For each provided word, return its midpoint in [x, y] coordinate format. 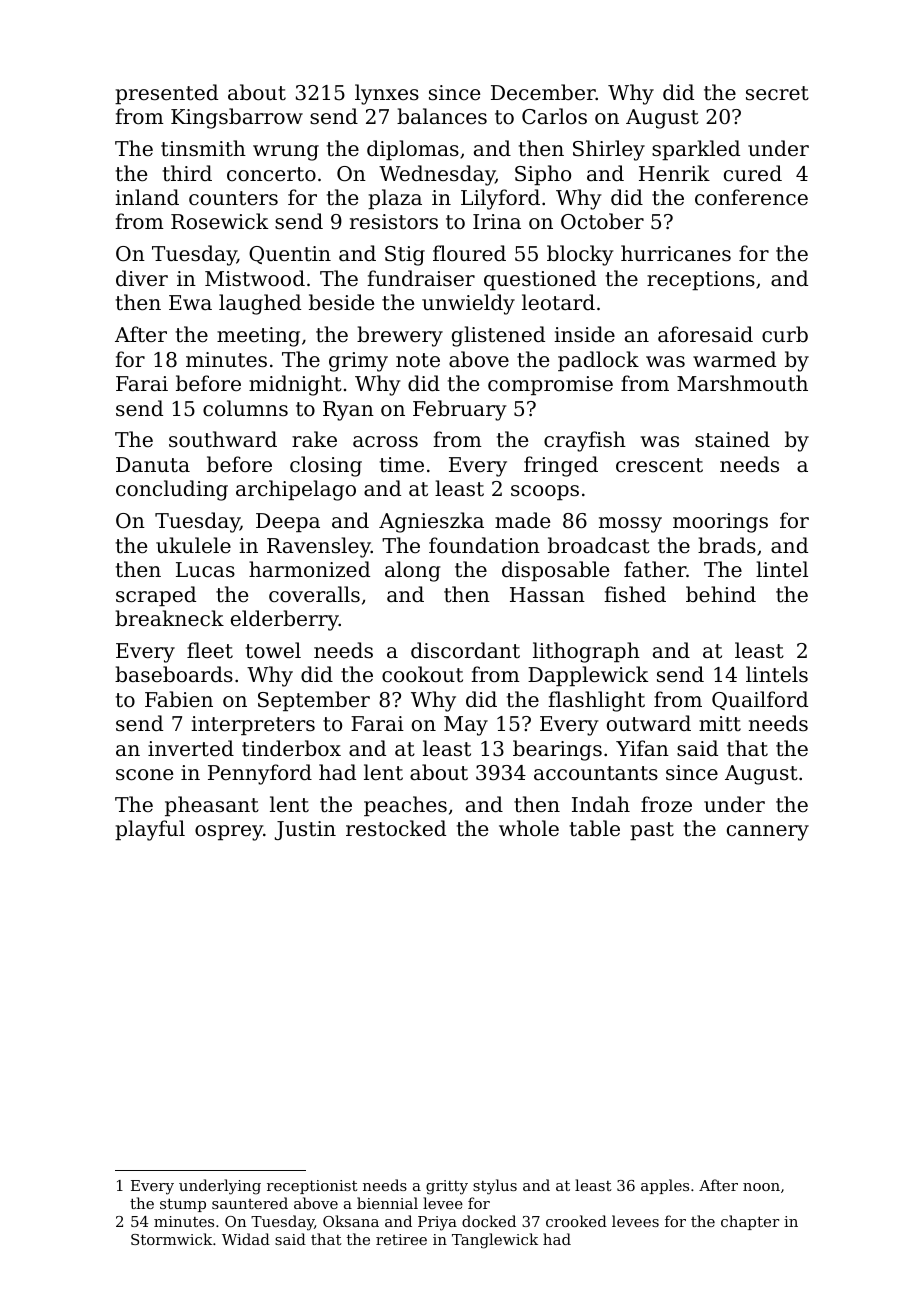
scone [144, 775]
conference [751, 197]
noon [761, 1187]
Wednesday [437, 175]
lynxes [387, 94]
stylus [495, 1187]
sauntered [250, 1203]
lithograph [586, 652]
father [655, 569]
